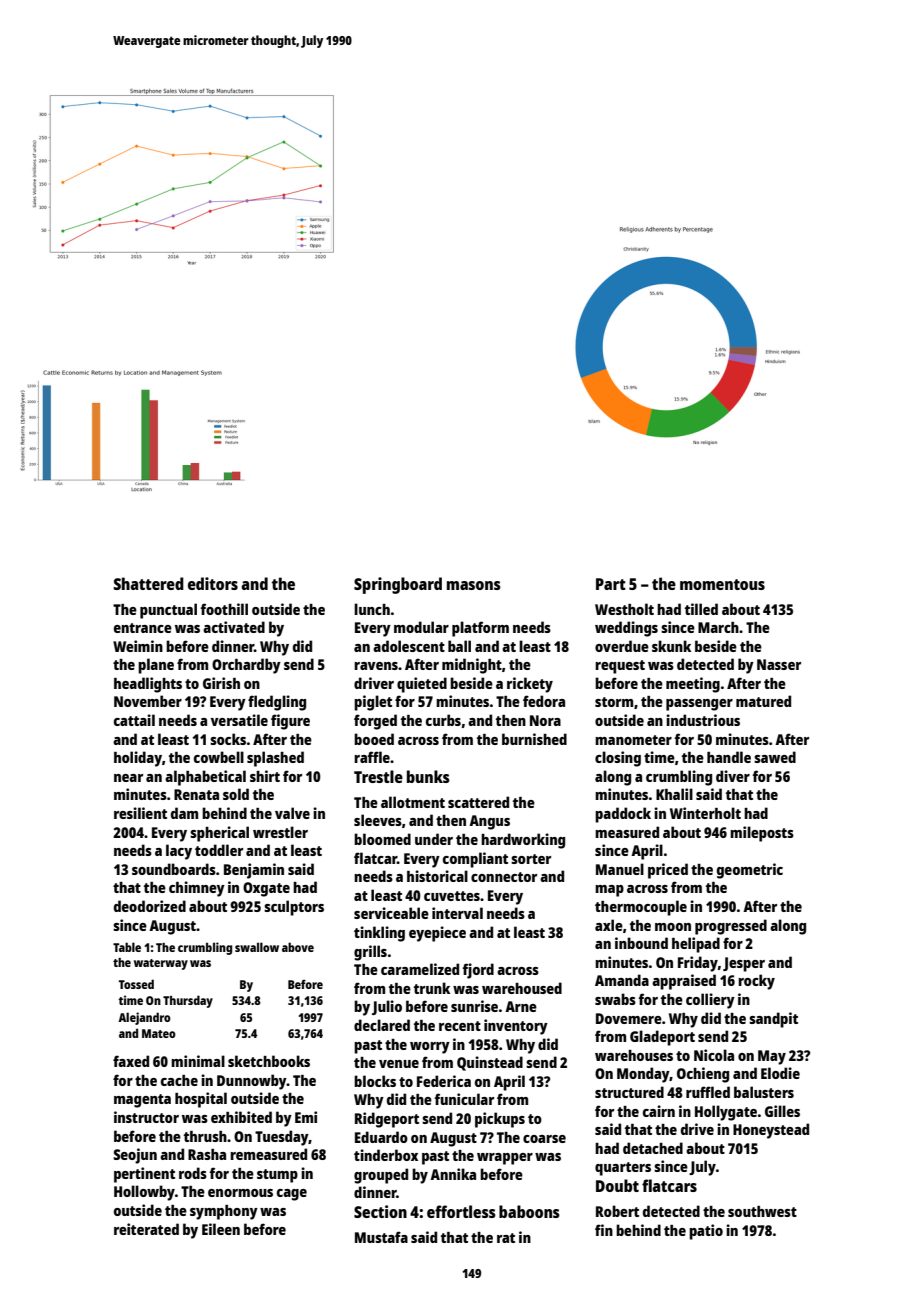 The width and height of the document is (924, 1308). Describe the element at coordinates (703, 1075) in the document. I see `Ochieng` at that location.
